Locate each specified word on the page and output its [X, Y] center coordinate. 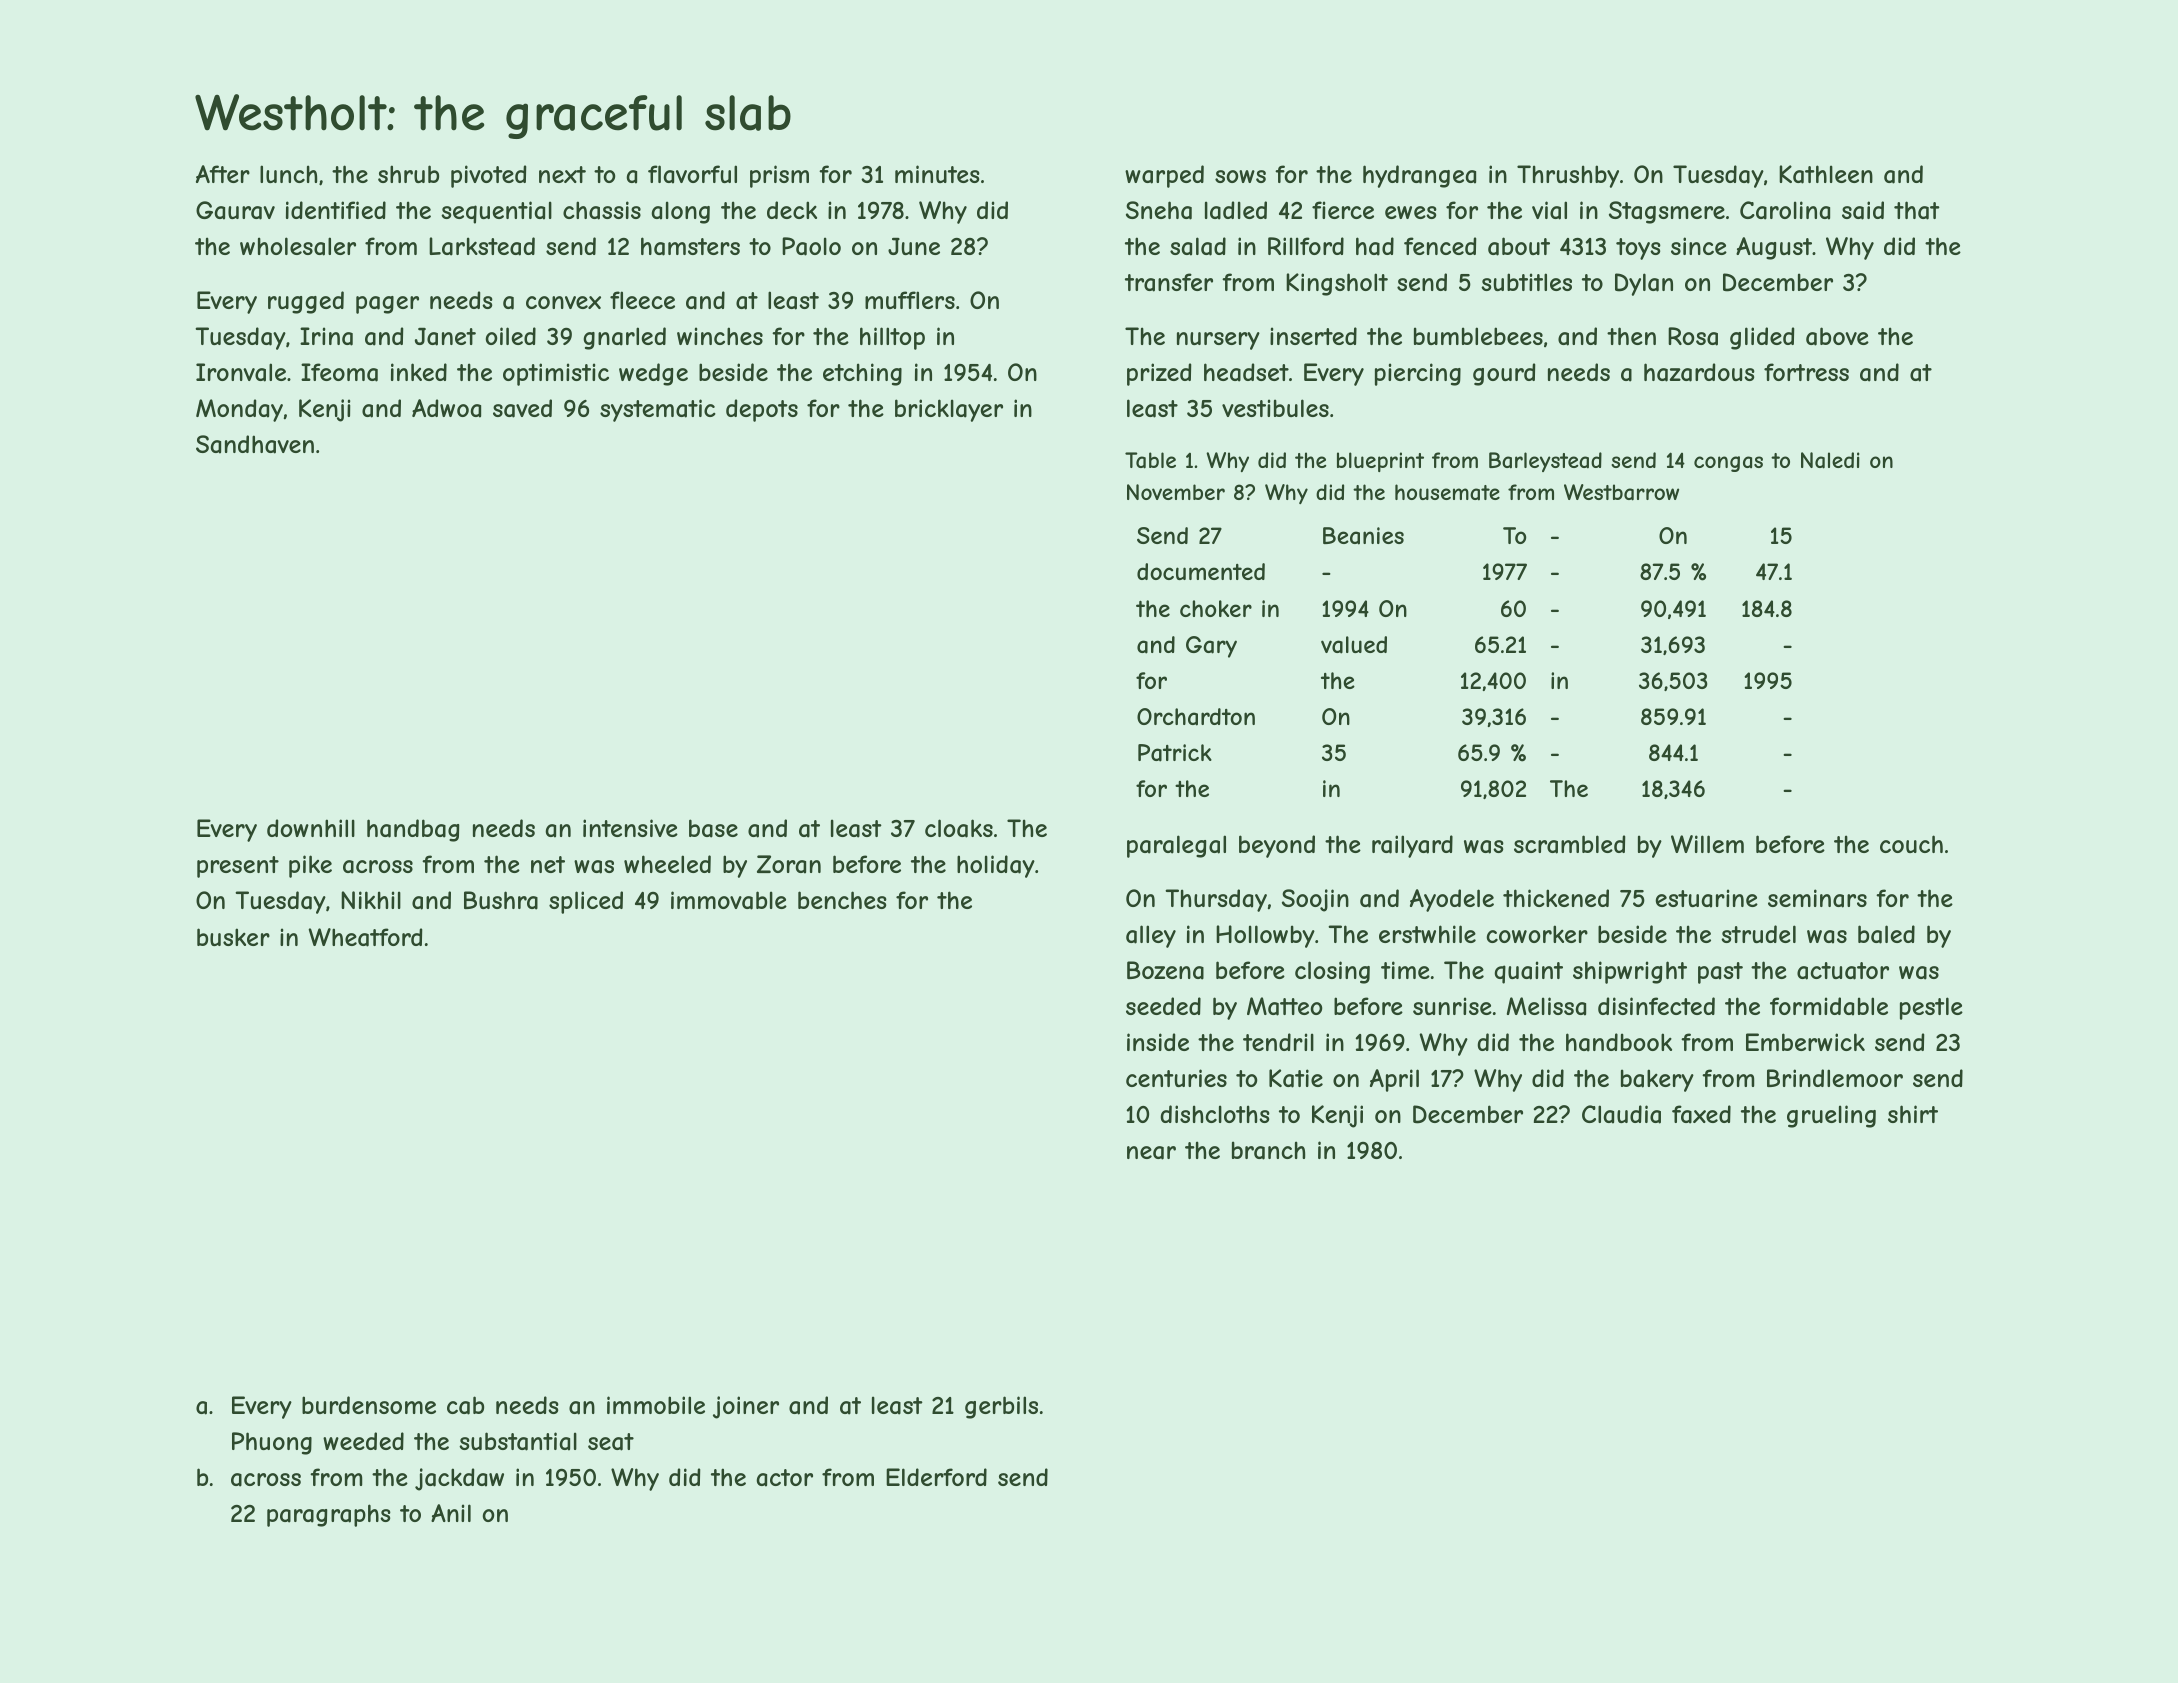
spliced [586, 902]
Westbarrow [1621, 492]
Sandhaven [255, 444]
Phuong [272, 1443]
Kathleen [1826, 174]
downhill [311, 828]
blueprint [1380, 462]
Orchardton [1196, 717]
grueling [1831, 1116]
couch [1911, 844]
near [1151, 1153]
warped [1164, 176]
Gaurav [235, 210]
